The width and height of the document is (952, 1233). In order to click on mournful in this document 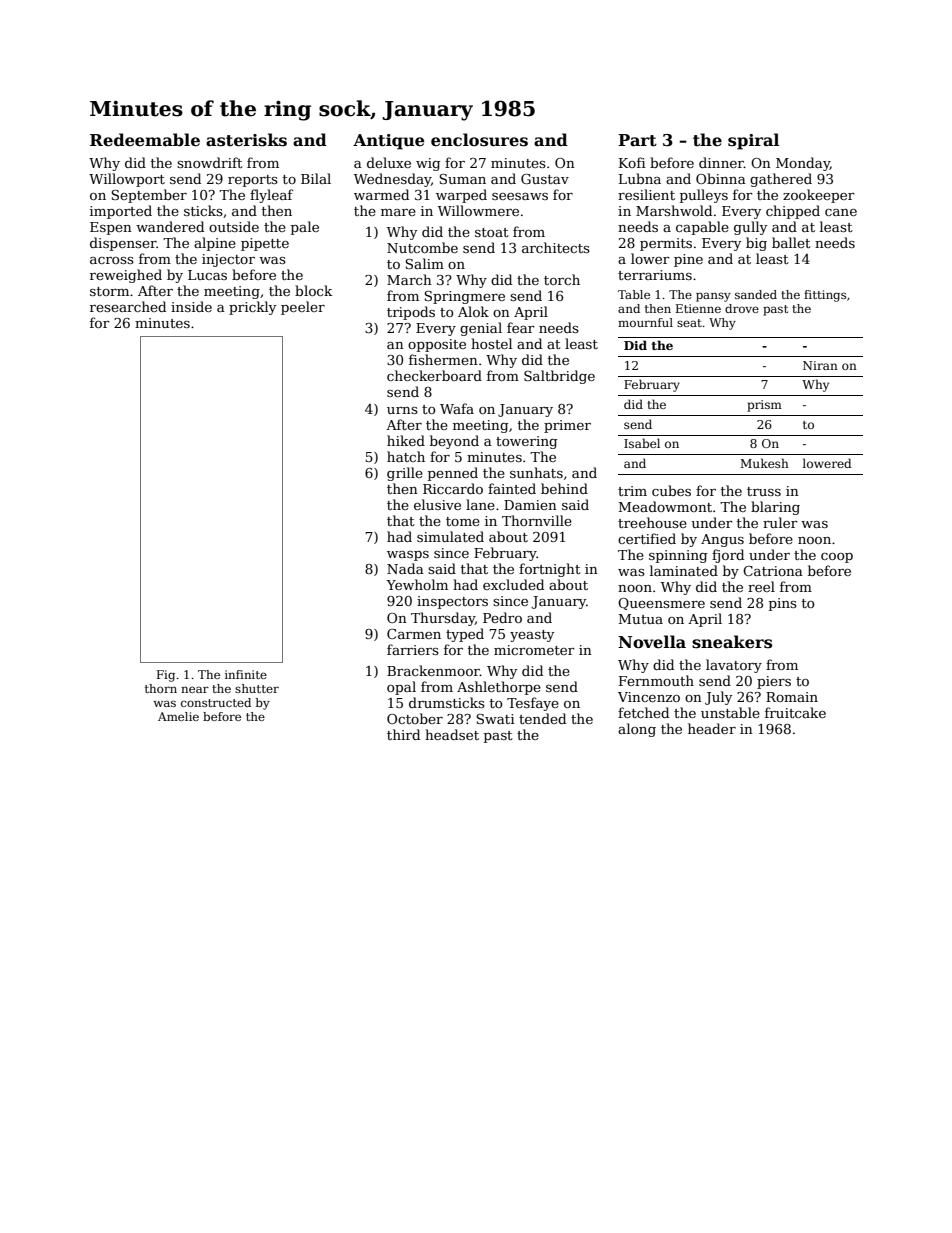, I will do `click(645, 322)`.
